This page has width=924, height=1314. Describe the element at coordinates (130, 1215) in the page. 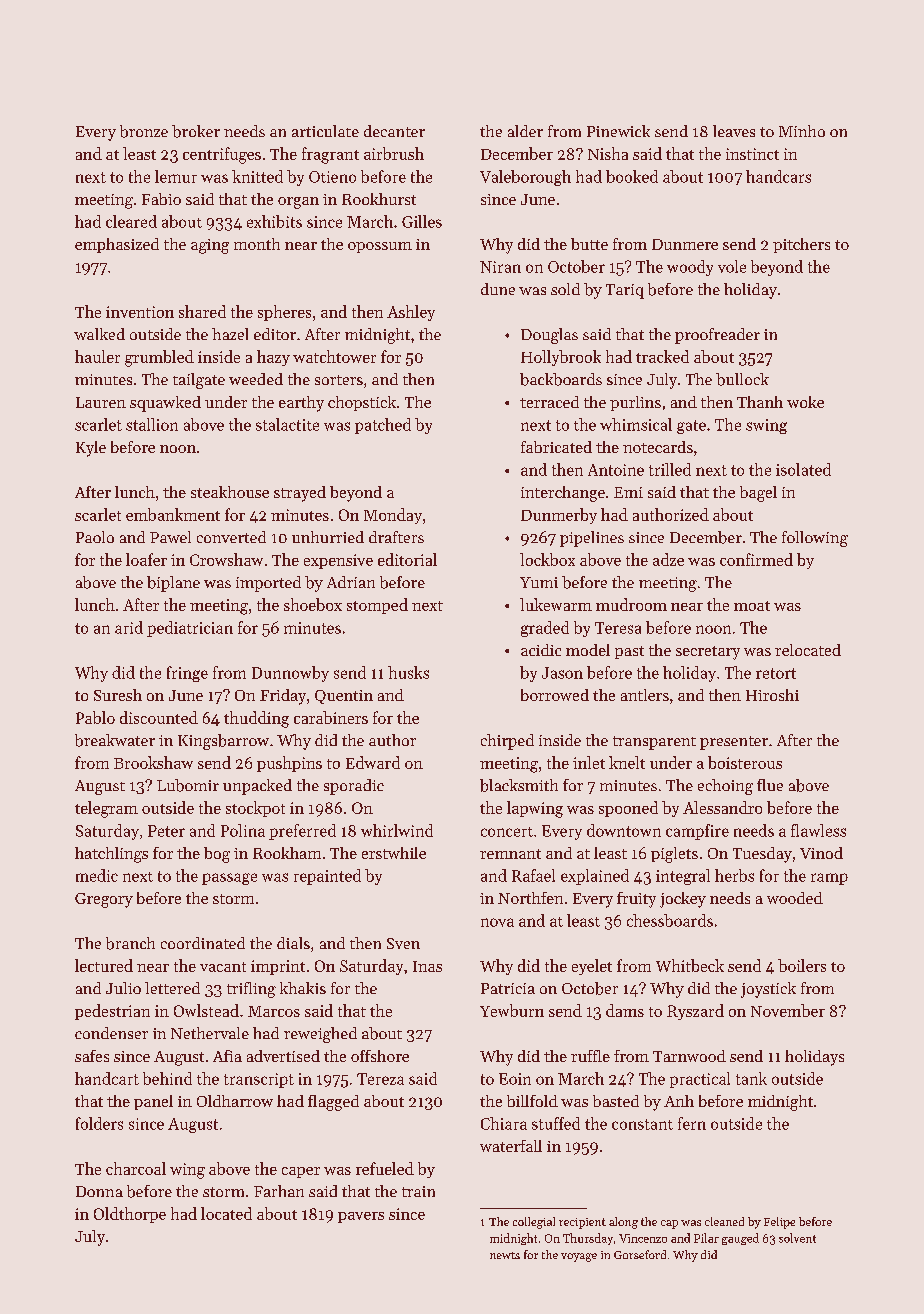

I see `Oldthorpe` at that location.
